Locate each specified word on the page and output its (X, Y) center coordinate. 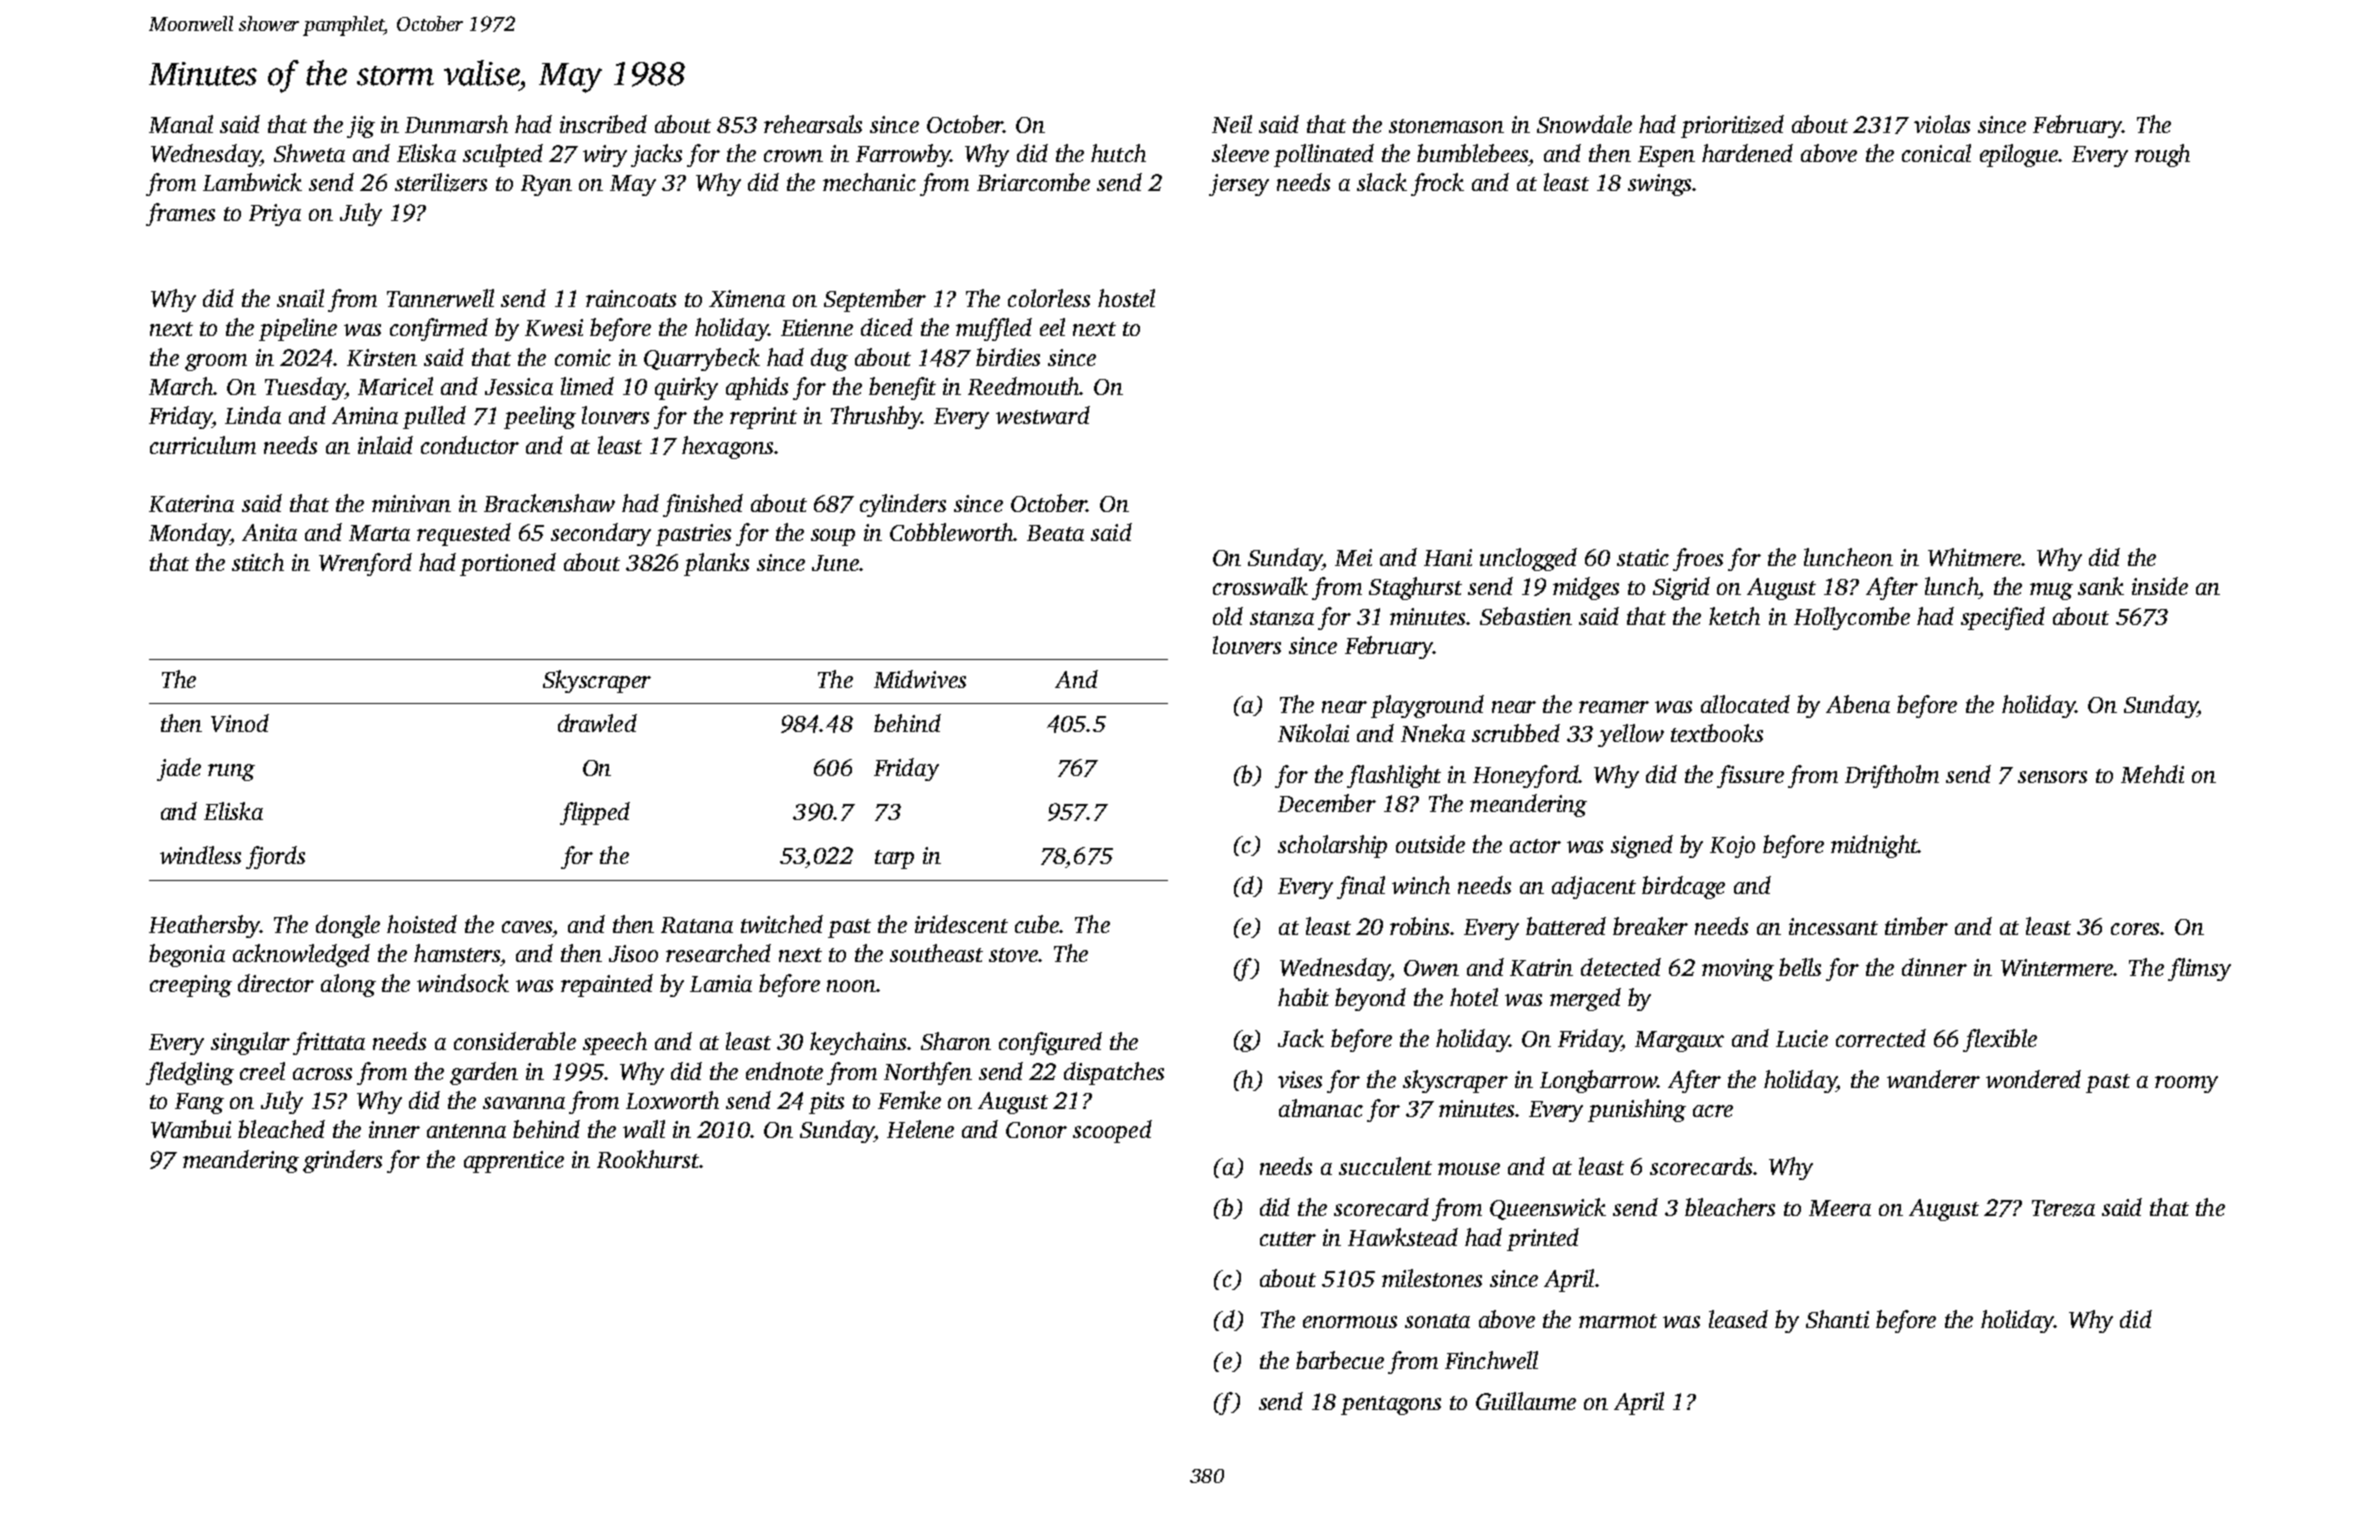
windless (200, 855)
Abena (1858, 704)
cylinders (903, 505)
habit (1303, 997)
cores (2136, 929)
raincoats (631, 298)
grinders (342, 1161)
